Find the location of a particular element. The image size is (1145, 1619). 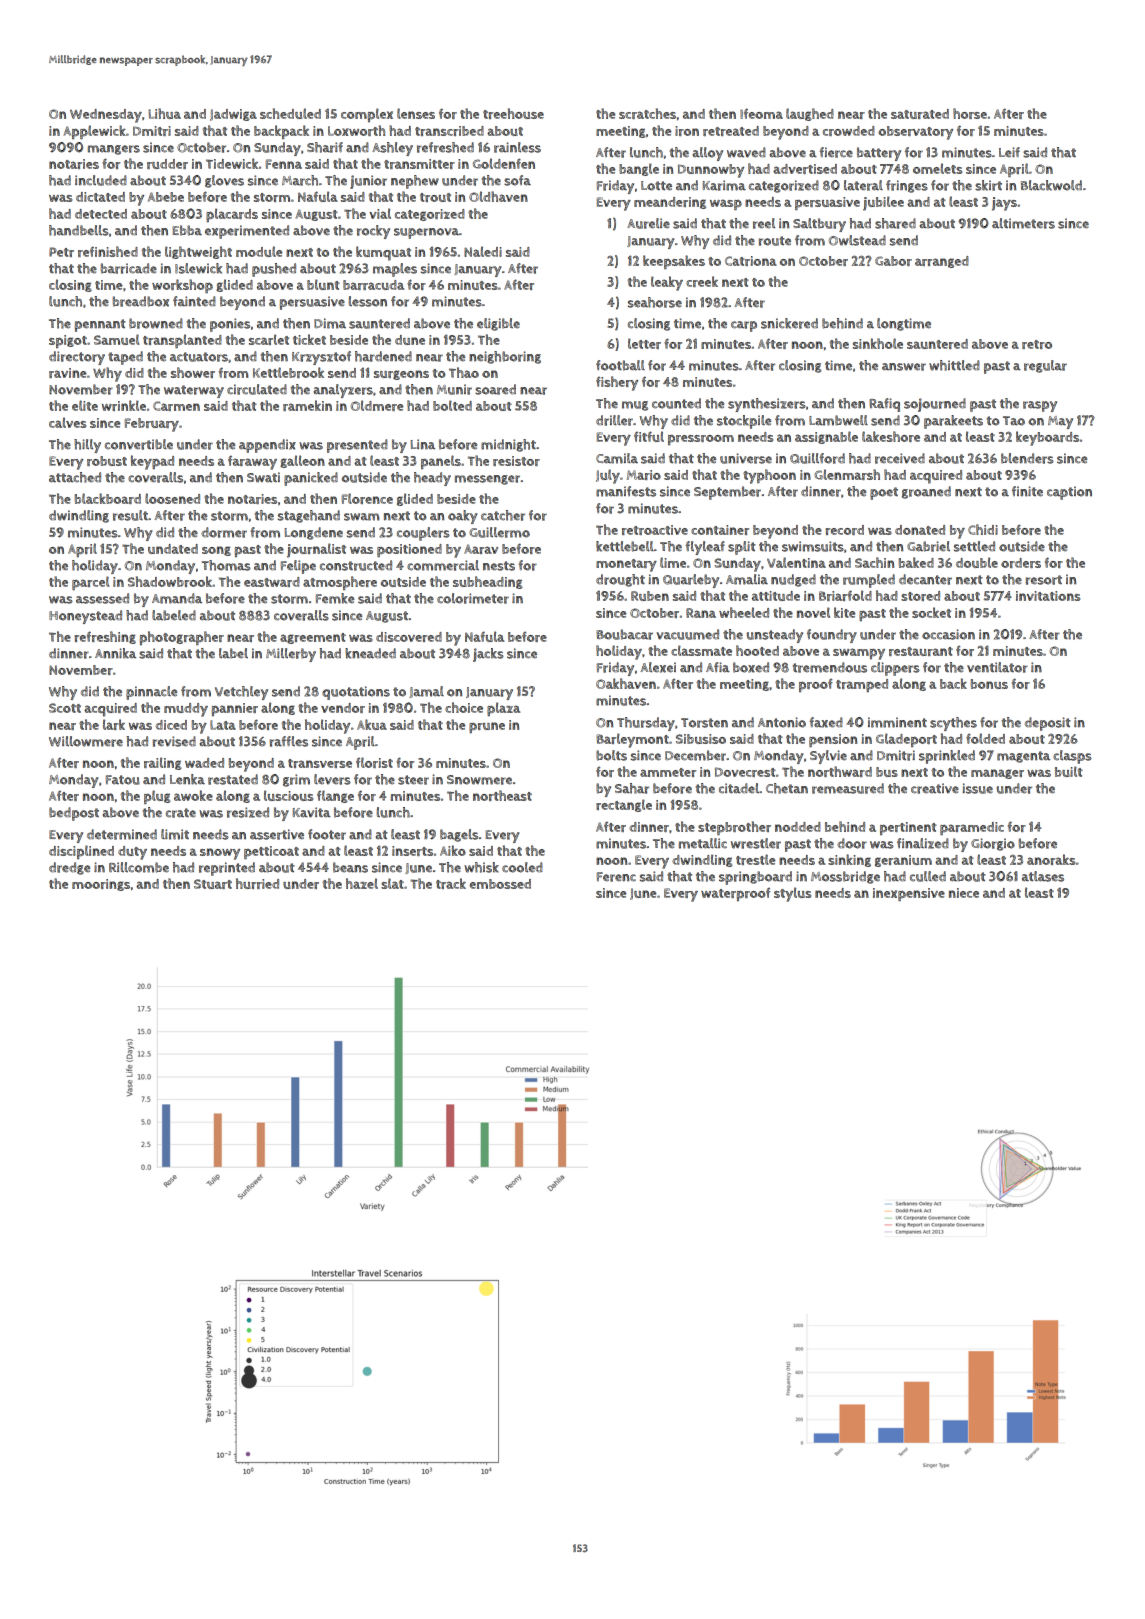

Gabor is located at coordinates (893, 261).
